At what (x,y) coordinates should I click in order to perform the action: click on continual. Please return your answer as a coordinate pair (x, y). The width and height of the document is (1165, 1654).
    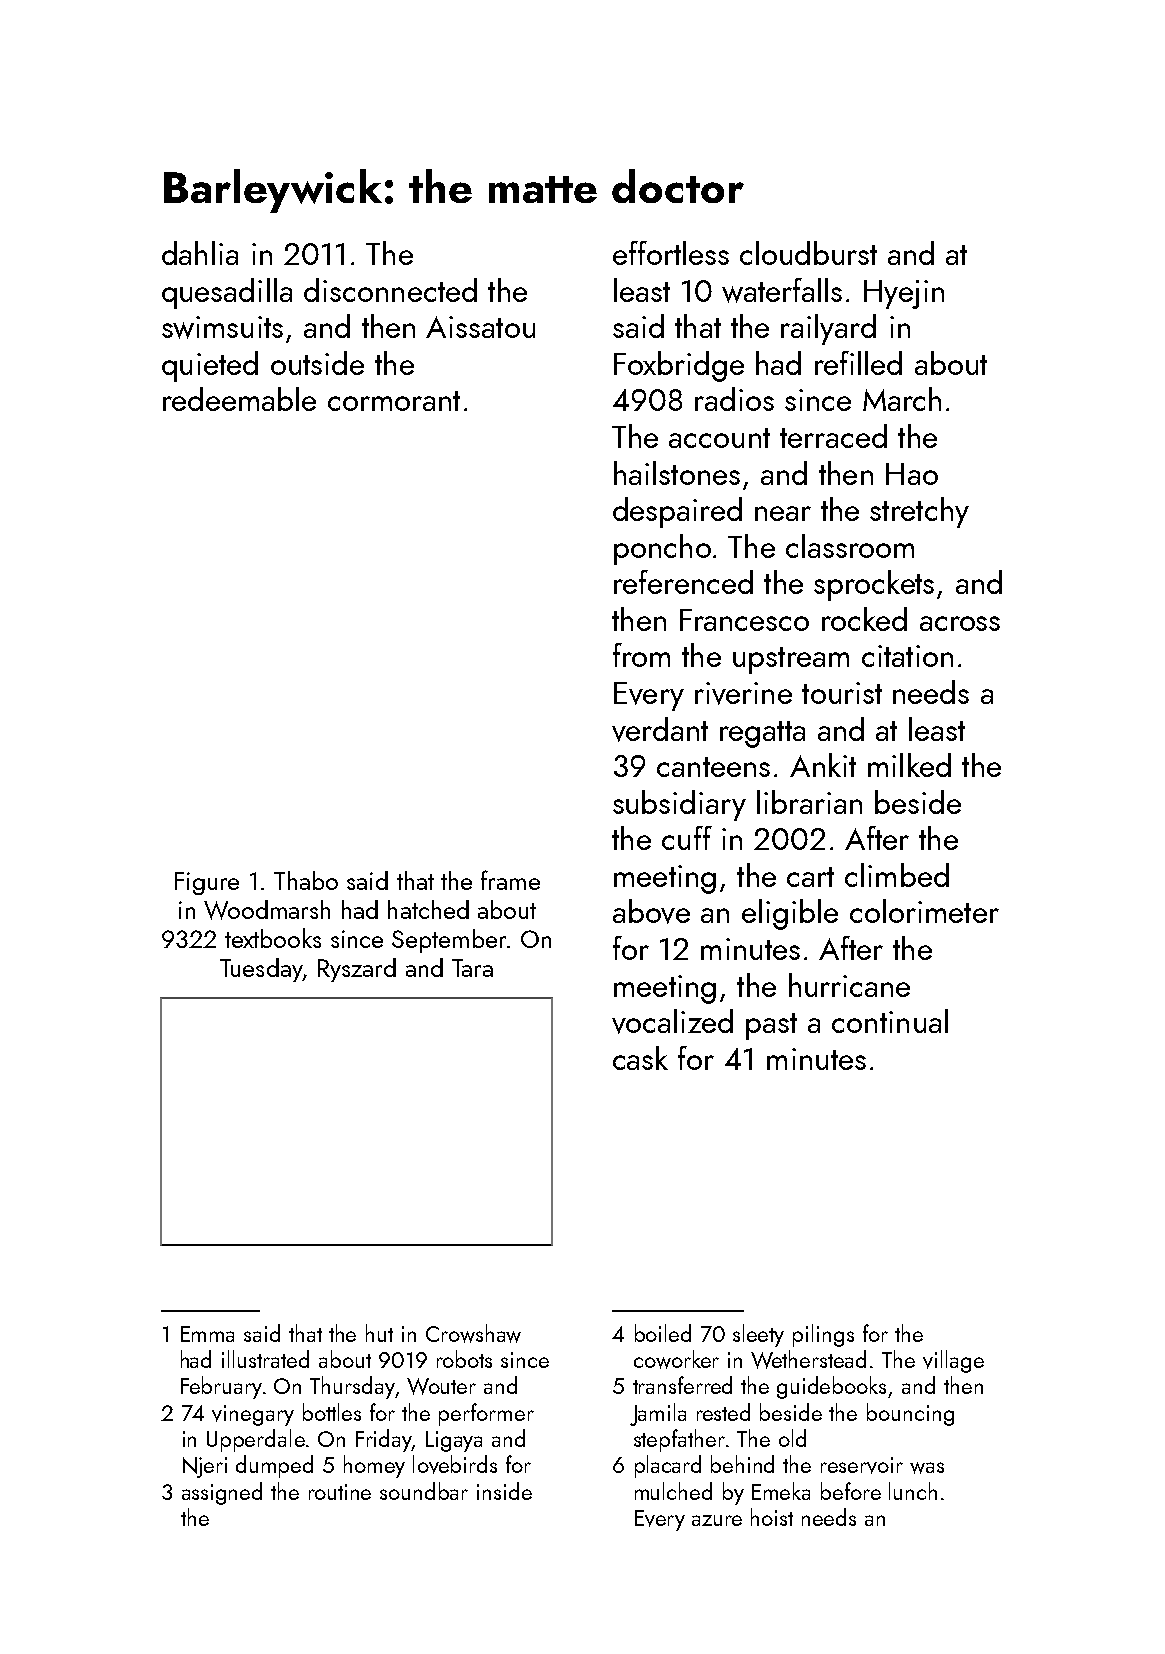
    Looking at the image, I should click on (890, 1021).
